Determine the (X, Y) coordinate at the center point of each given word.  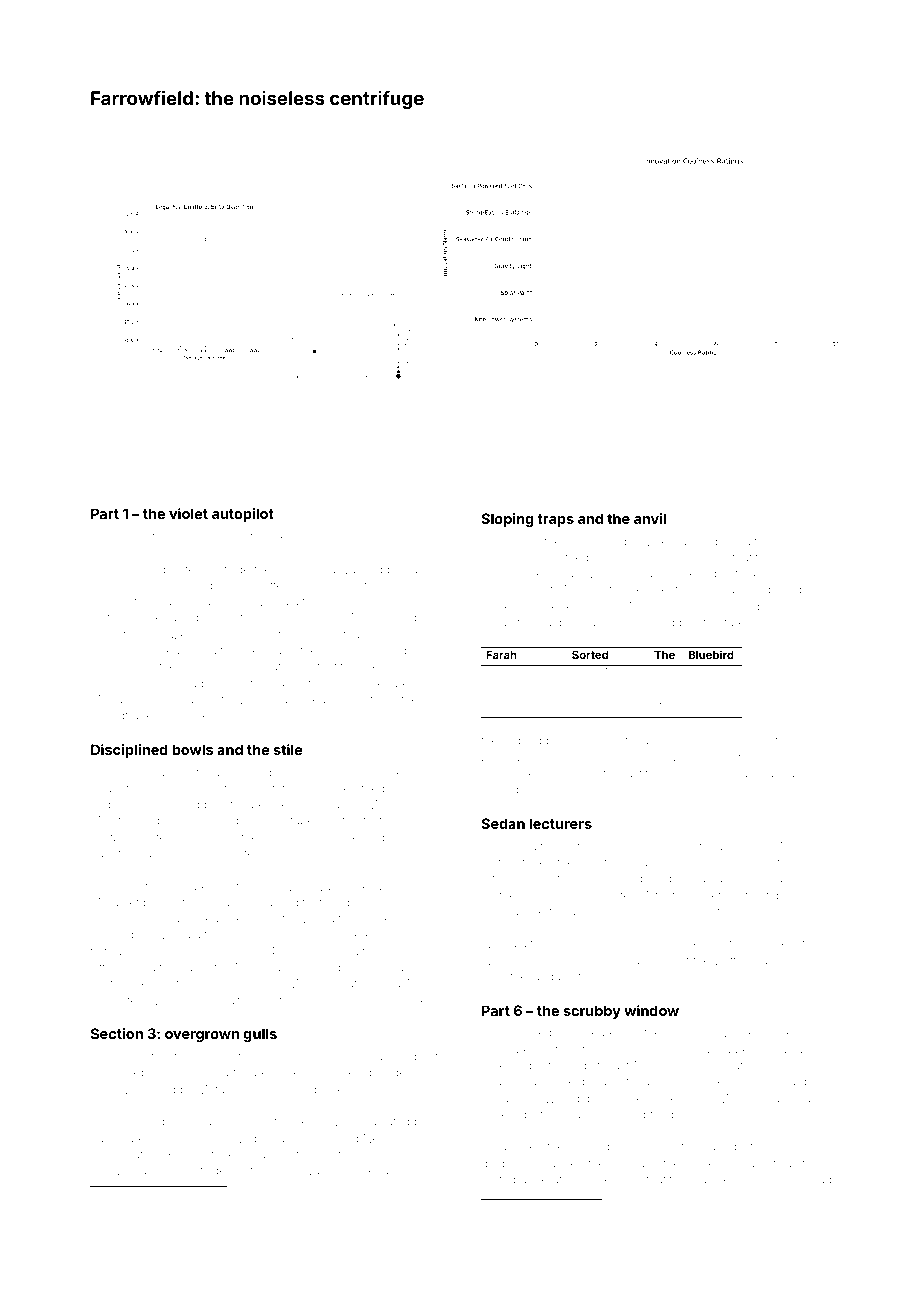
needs (776, 1049)
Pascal (422, 569)
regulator (538, 1067)
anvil (650, 518)
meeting (716, 897)
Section (117, 1033)
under (106, 788)
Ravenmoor (666, 1221)
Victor (496, 862)
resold (338, 1234)
